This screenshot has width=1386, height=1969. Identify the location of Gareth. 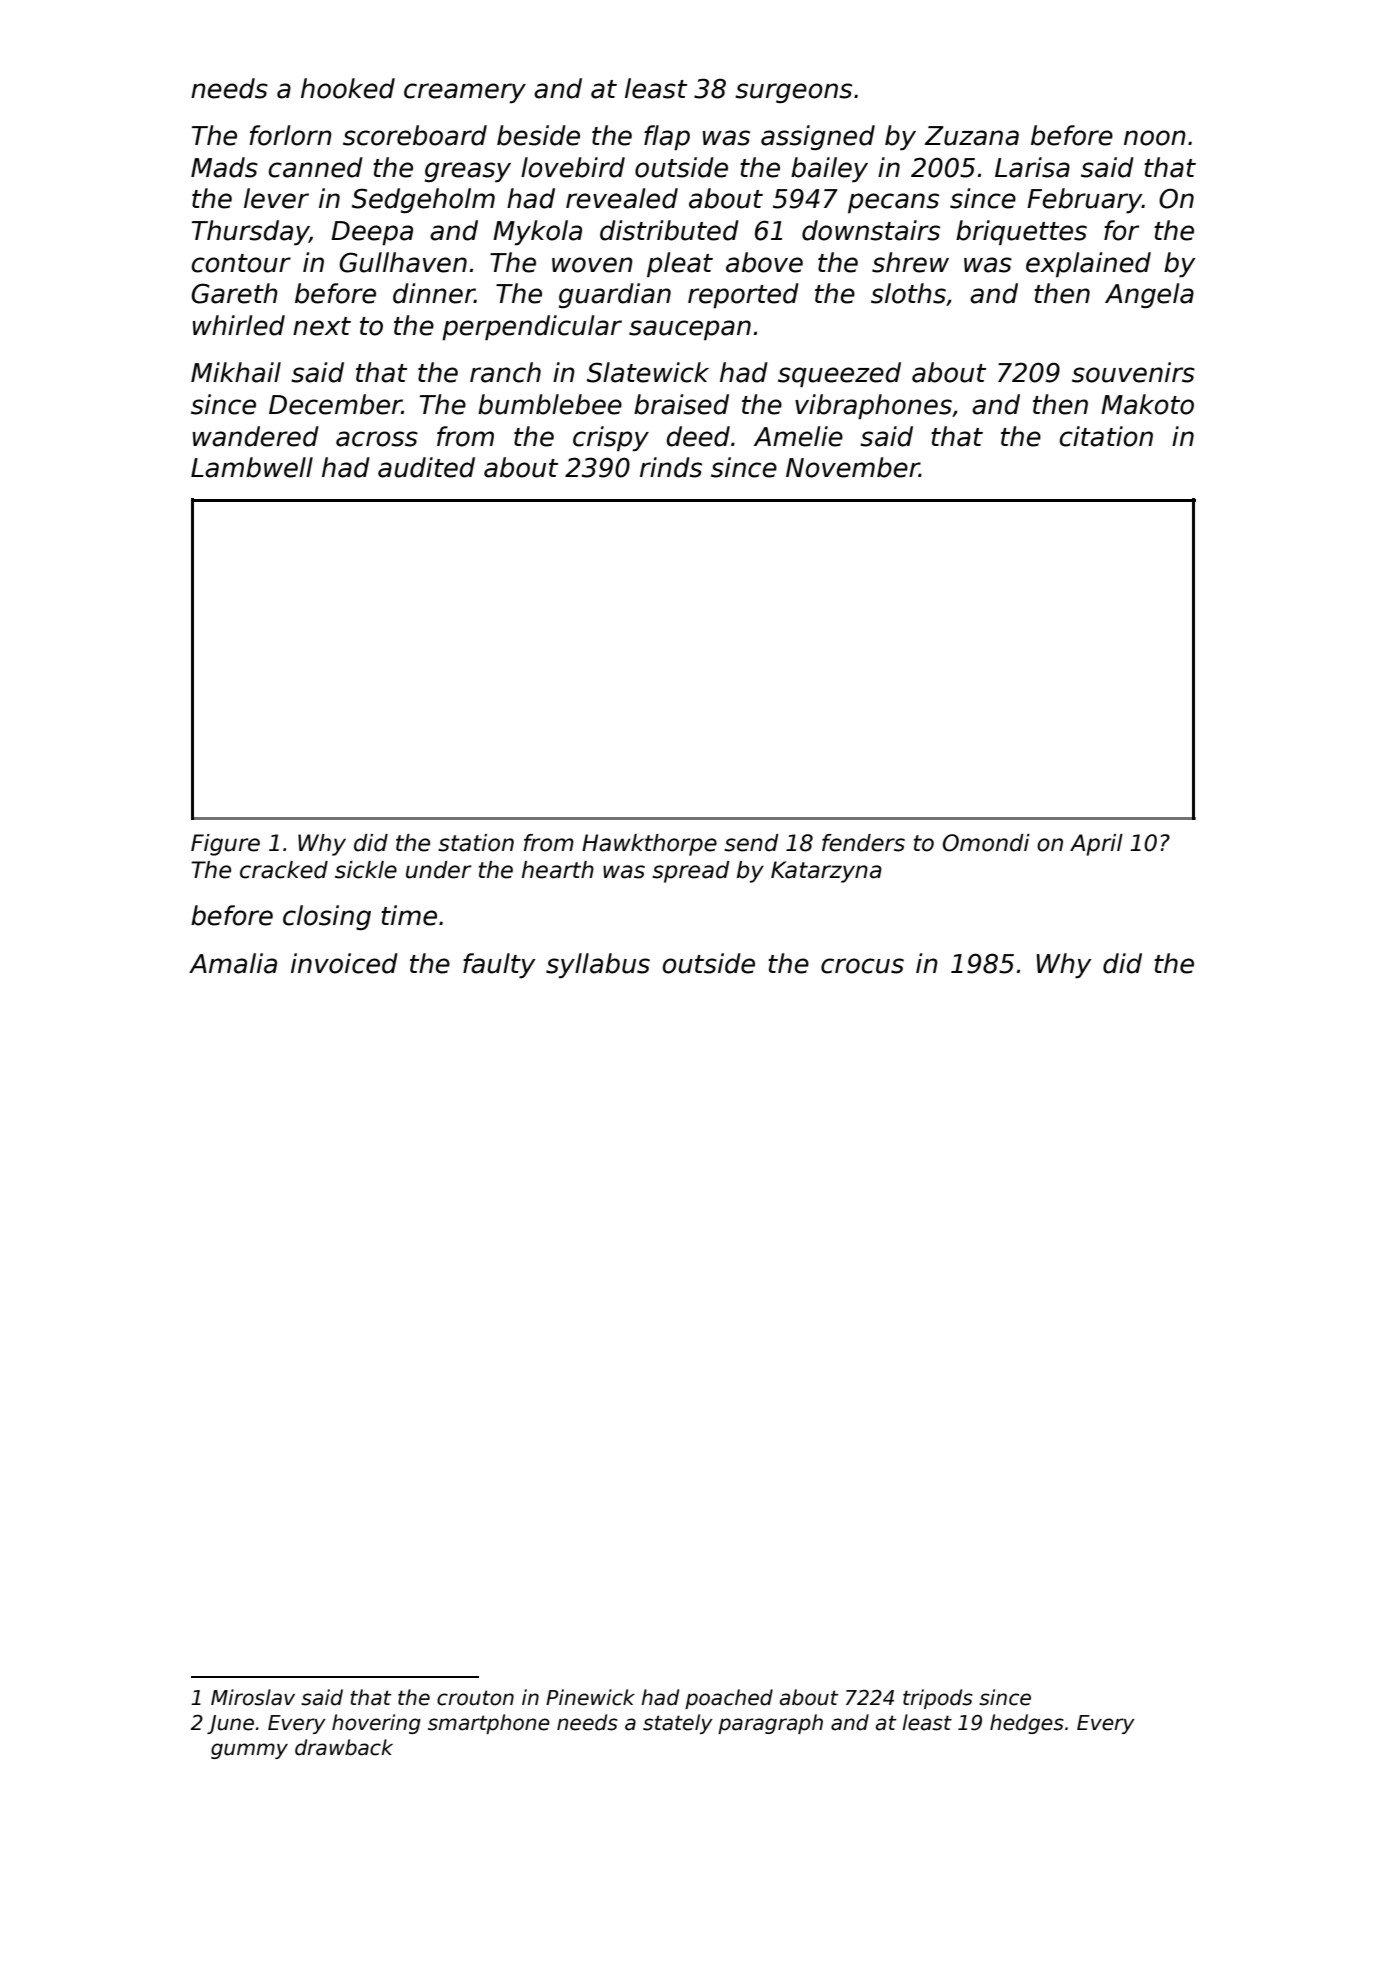
(234, 293).
